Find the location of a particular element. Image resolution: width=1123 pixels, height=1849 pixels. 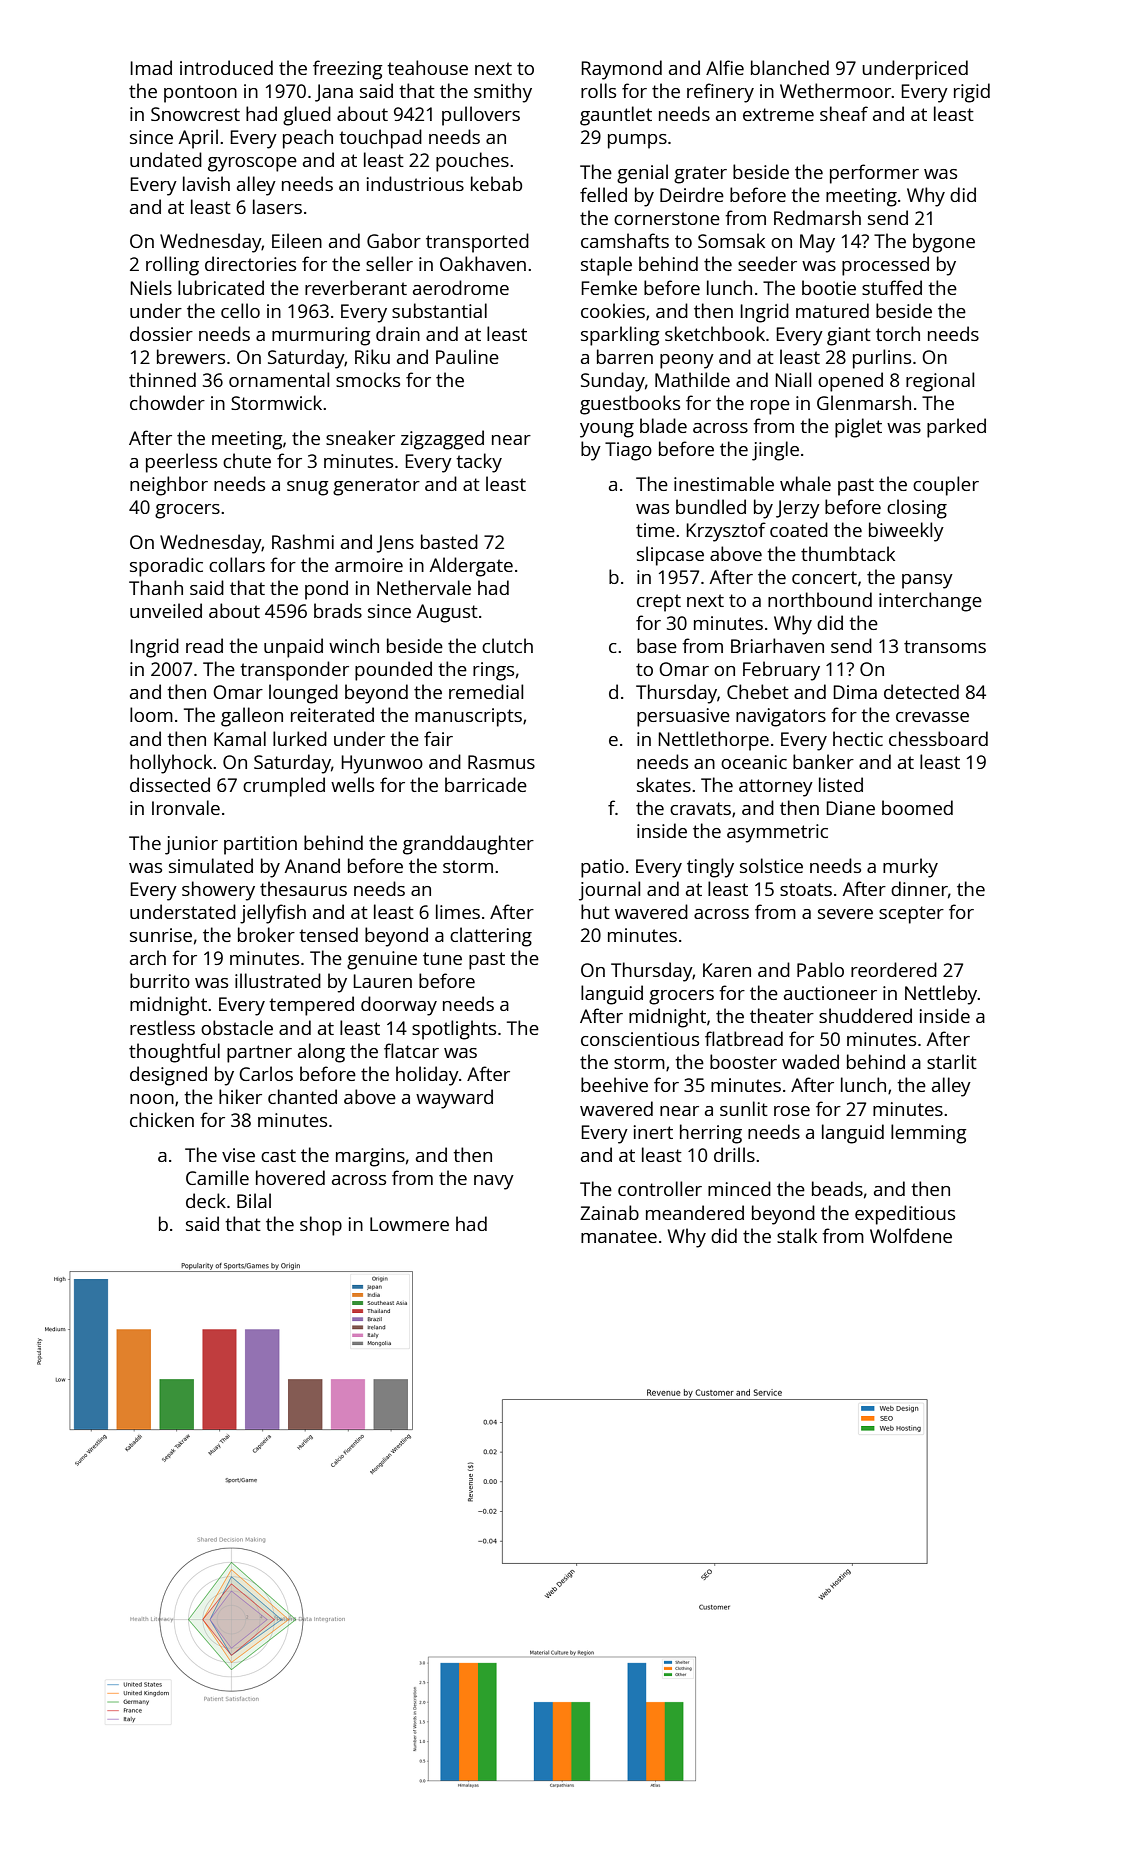

rolls is located at coordinates (598, 90).
